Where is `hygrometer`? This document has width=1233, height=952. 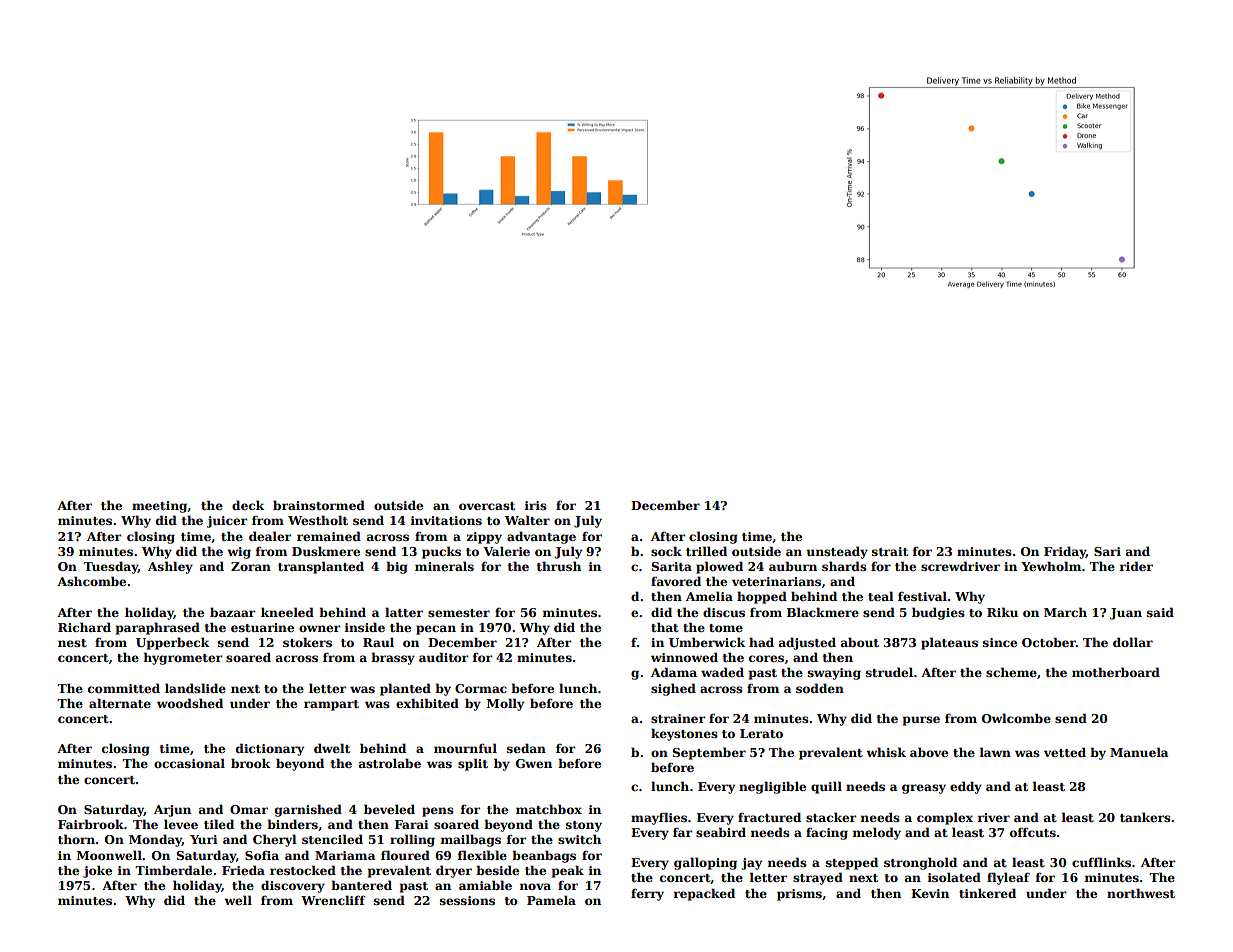
hygrometer is located at coordinates (183, 658).
